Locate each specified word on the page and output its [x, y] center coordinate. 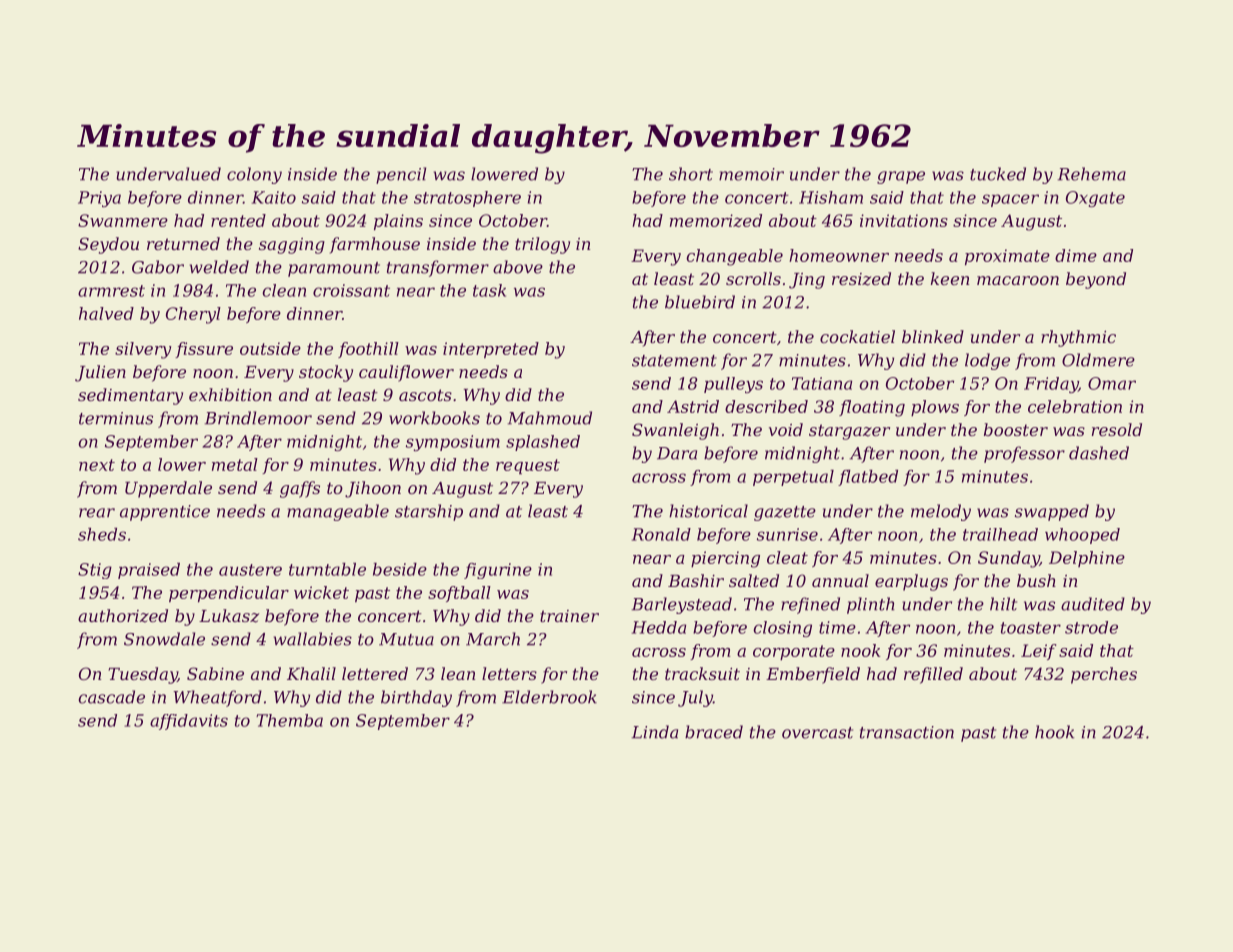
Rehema [1092, 174]
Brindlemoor [258, 418]
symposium [453, 443]
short [691, 174]
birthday [416, 698]
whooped [1082, 536]
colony [254, 175]
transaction [907, 732]
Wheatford [217, 698]
